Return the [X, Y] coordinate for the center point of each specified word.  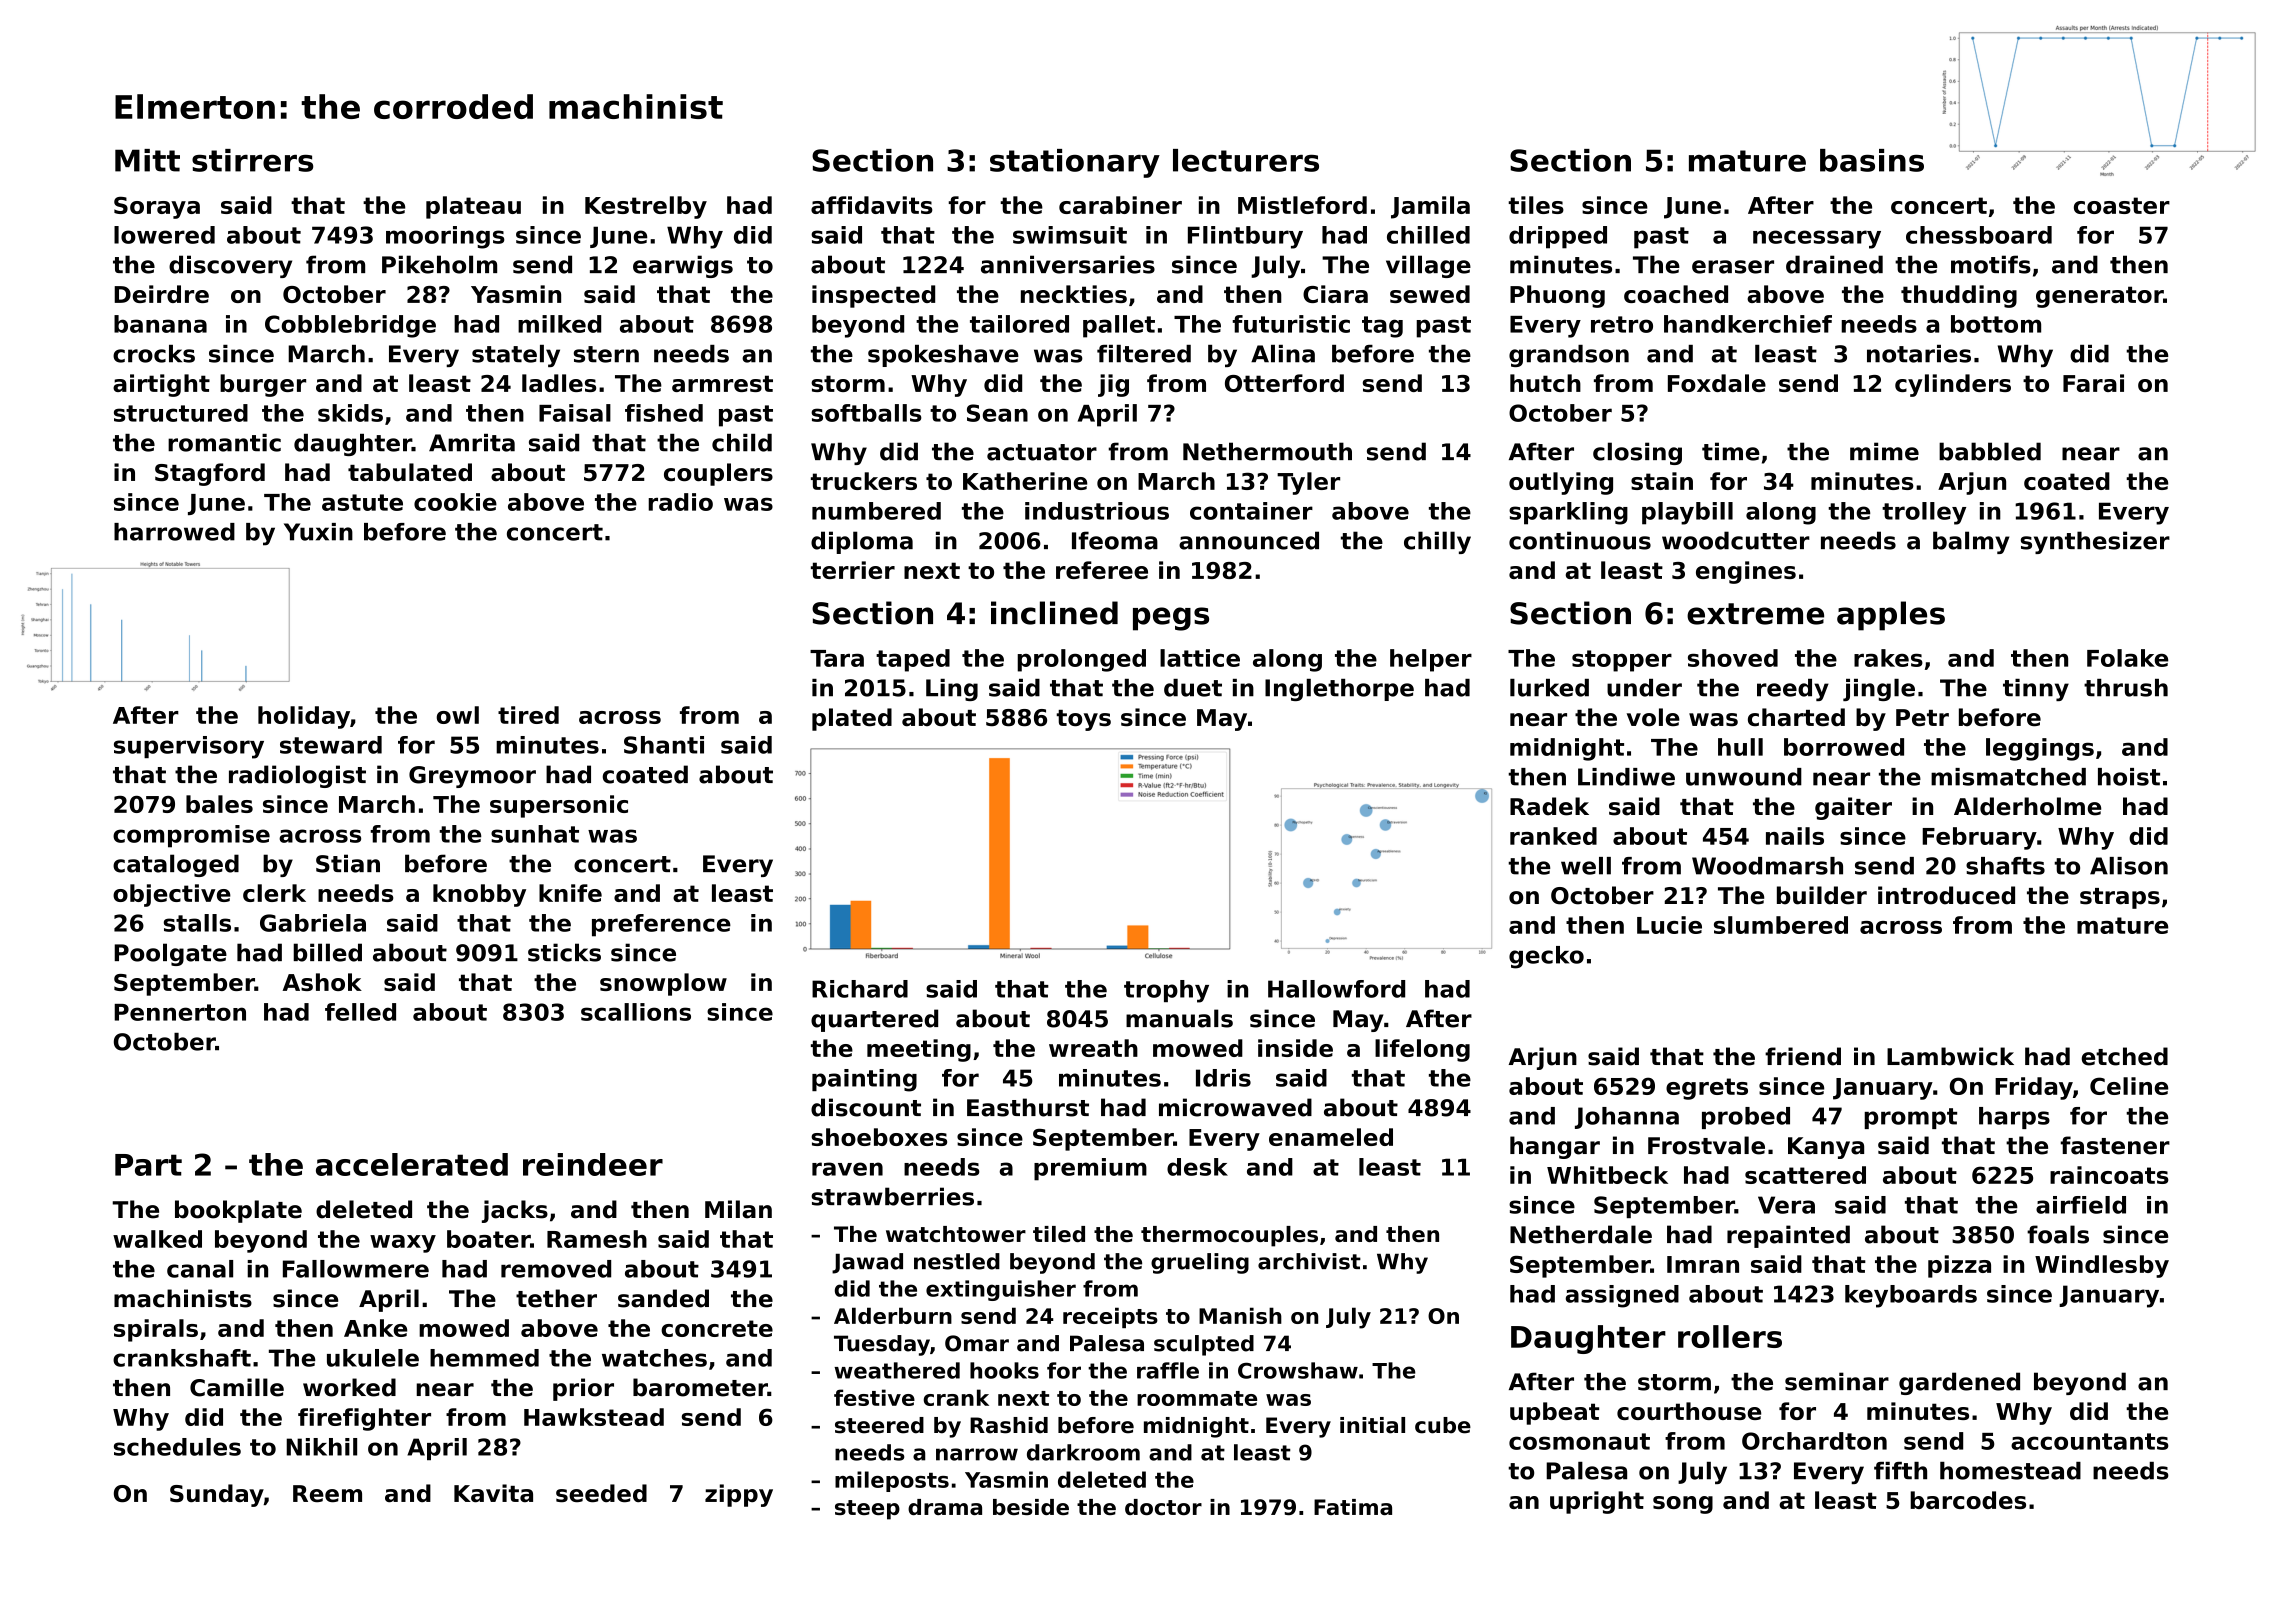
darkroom [1083, 1452]
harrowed [174, 532]
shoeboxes [879, 1137]
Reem [327, 1494]
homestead [2010, 1471]
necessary [1817, 239]
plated [852, 719]
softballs [866, 413]
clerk [274, 893]
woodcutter [1736, 540]
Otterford [1284, 383]
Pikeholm [439, 264]
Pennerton [180, 1012]
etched [2124, 1056]
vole [1653, 717]
